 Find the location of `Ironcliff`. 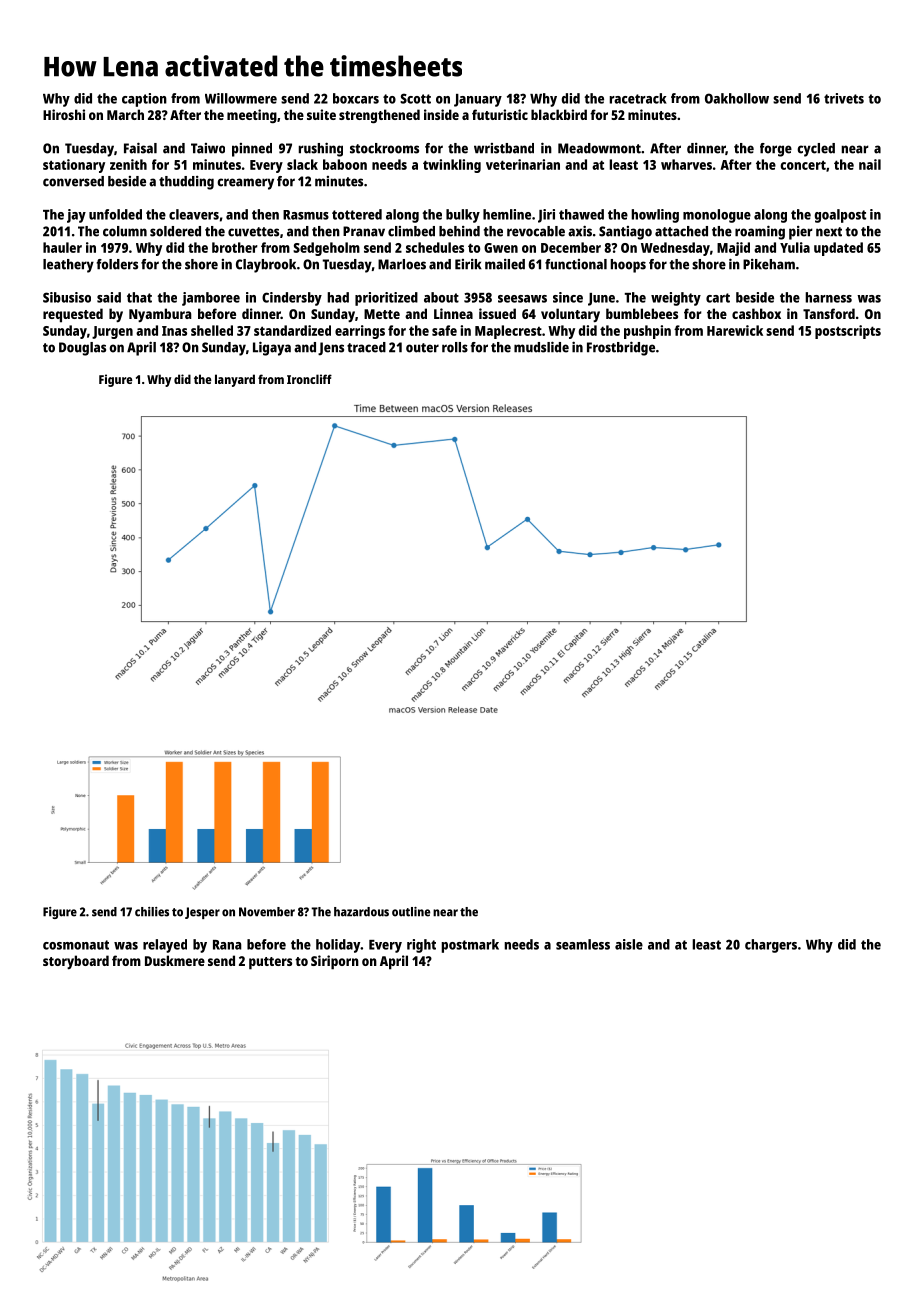

Ironcliff is located at coordinates (309, 379).
